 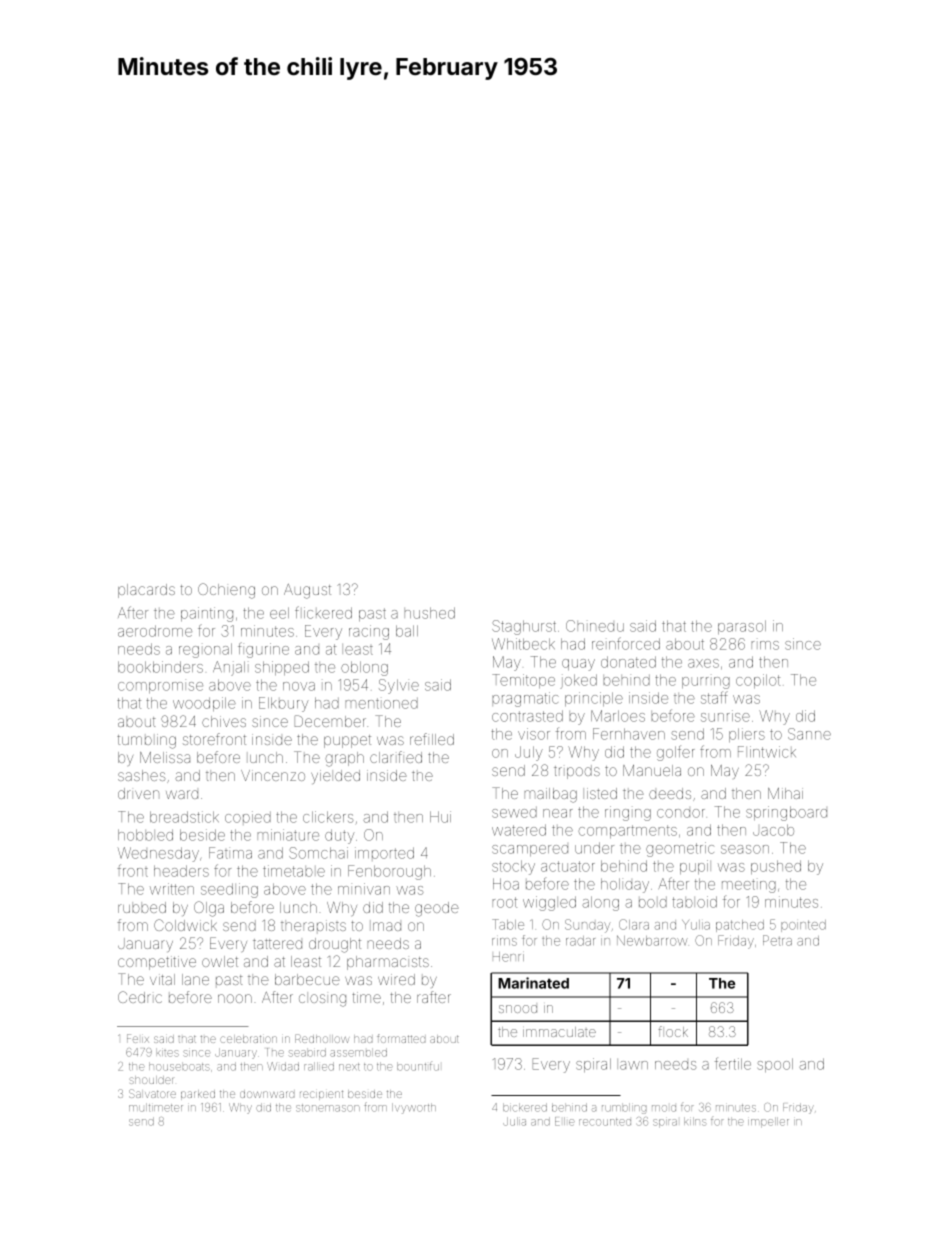 I want to click on parasol, so click(x=742, y=627).
